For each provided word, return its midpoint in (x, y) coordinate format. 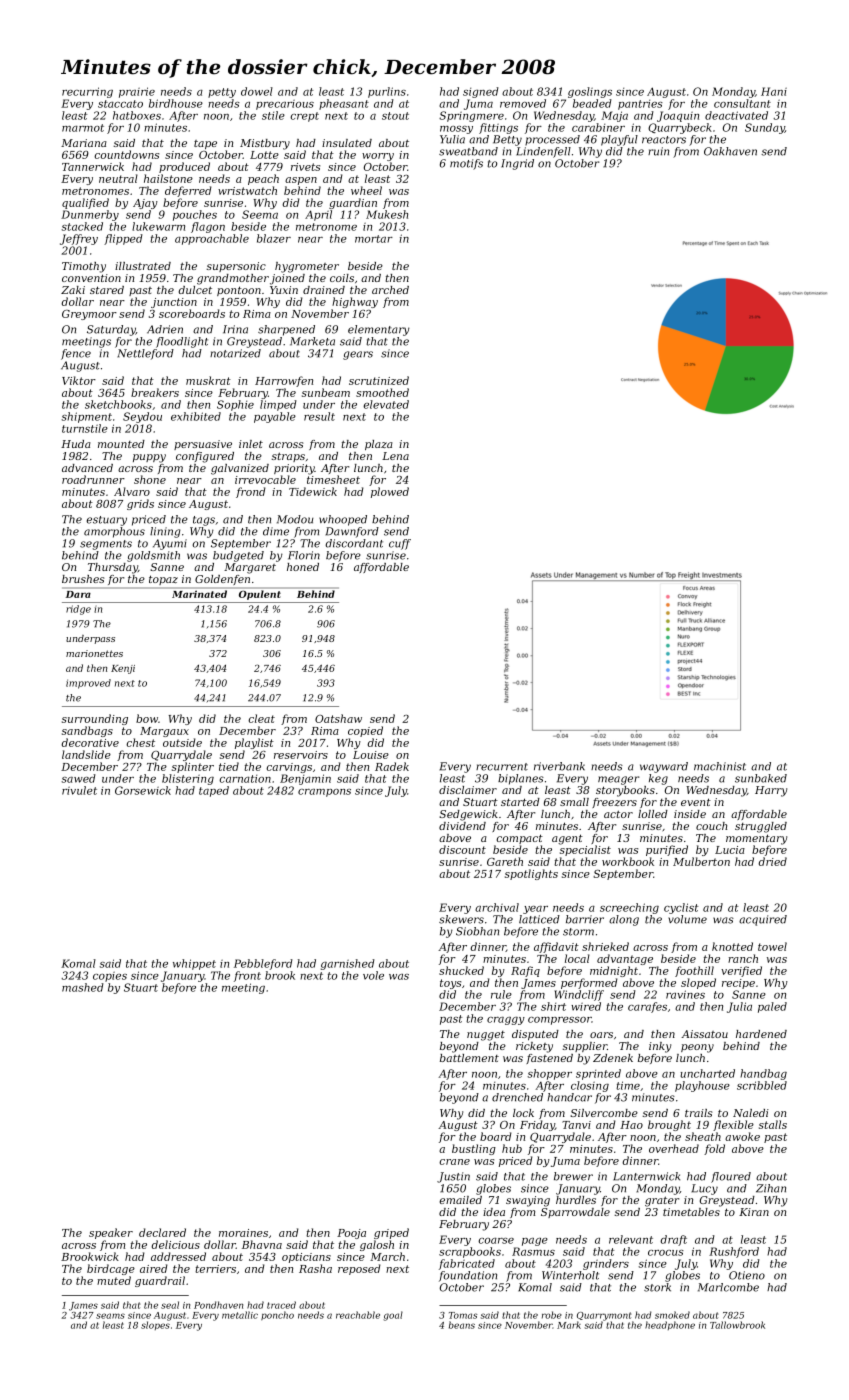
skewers (461, 919)
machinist (720, 766)
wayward (664, 767)
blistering (188, 779)
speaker (111, 1233)
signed (481, 92)
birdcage (111, 1269)
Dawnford (352, 532)
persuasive (203, 445)
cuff (400, 544)
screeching (629, 908)
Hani (774, 91)
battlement (469, 1058)
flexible (733, 1125)
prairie (137, 92)
